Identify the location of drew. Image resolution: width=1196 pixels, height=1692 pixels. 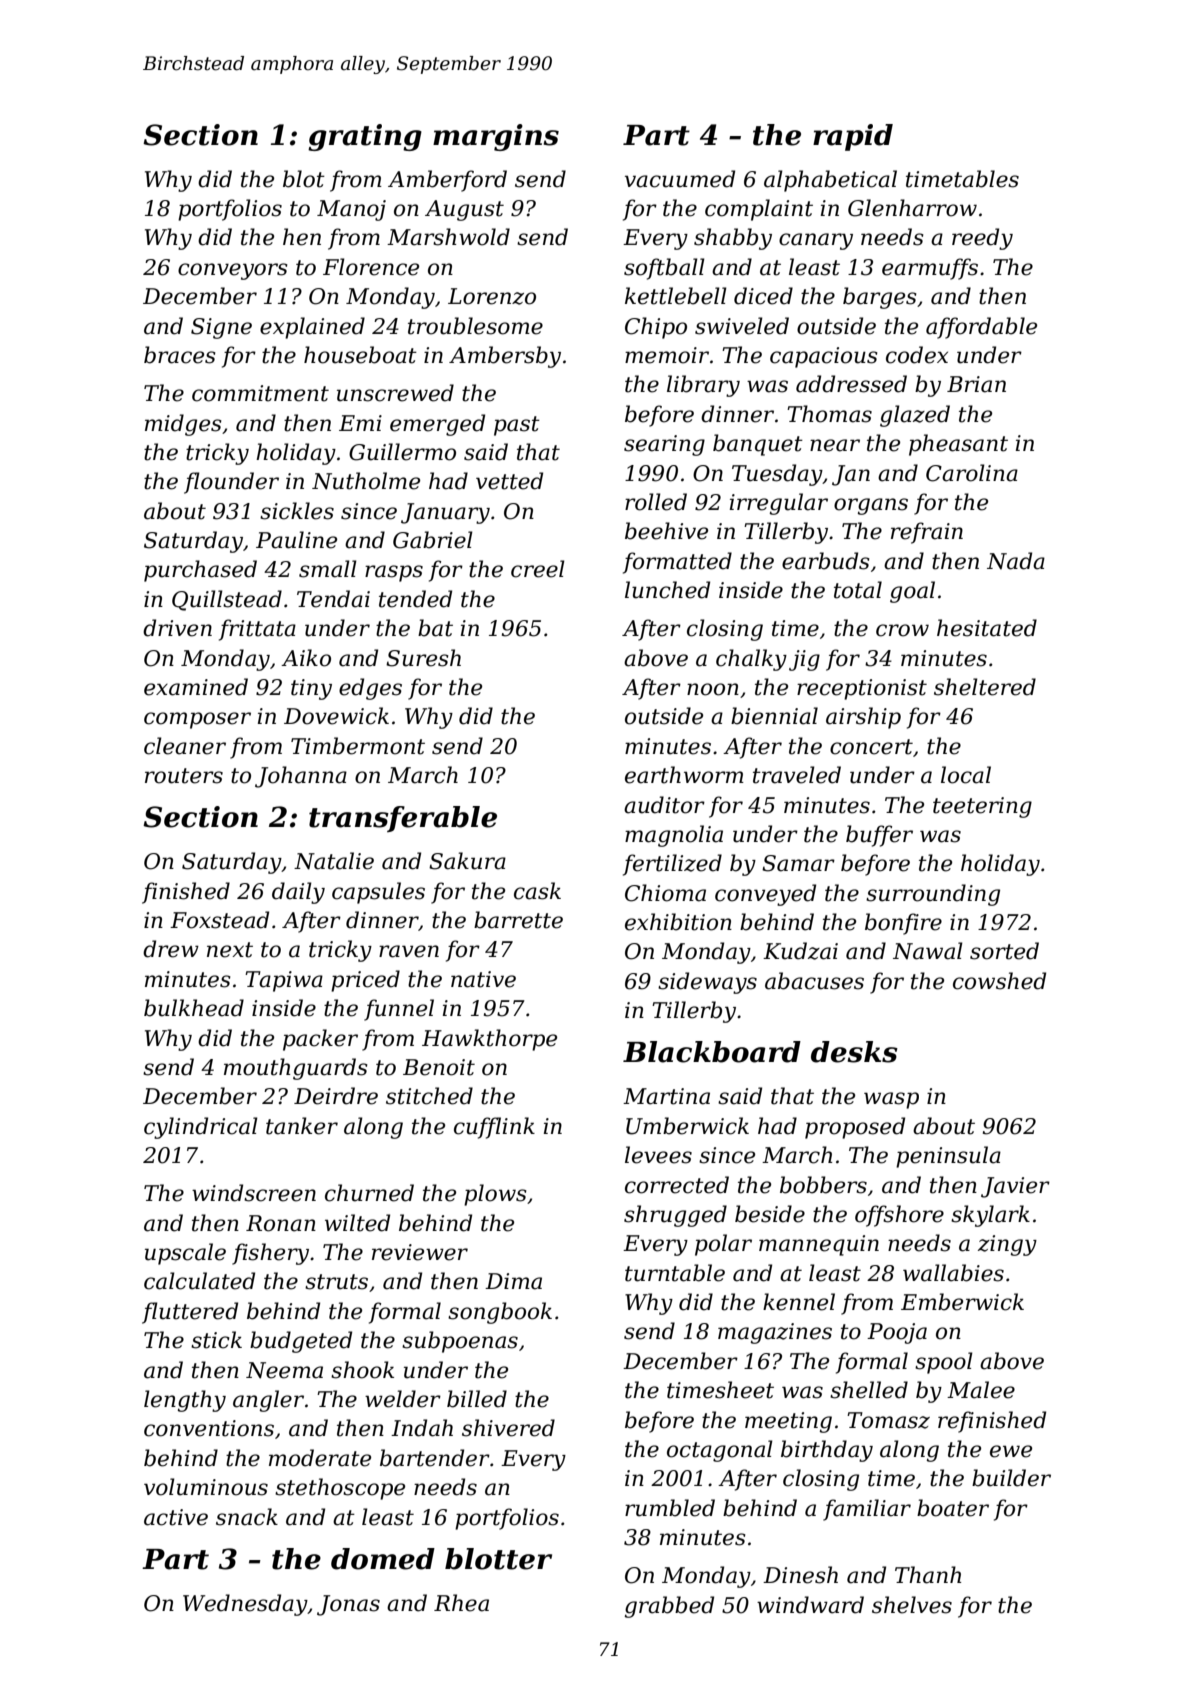
(171, 949).
